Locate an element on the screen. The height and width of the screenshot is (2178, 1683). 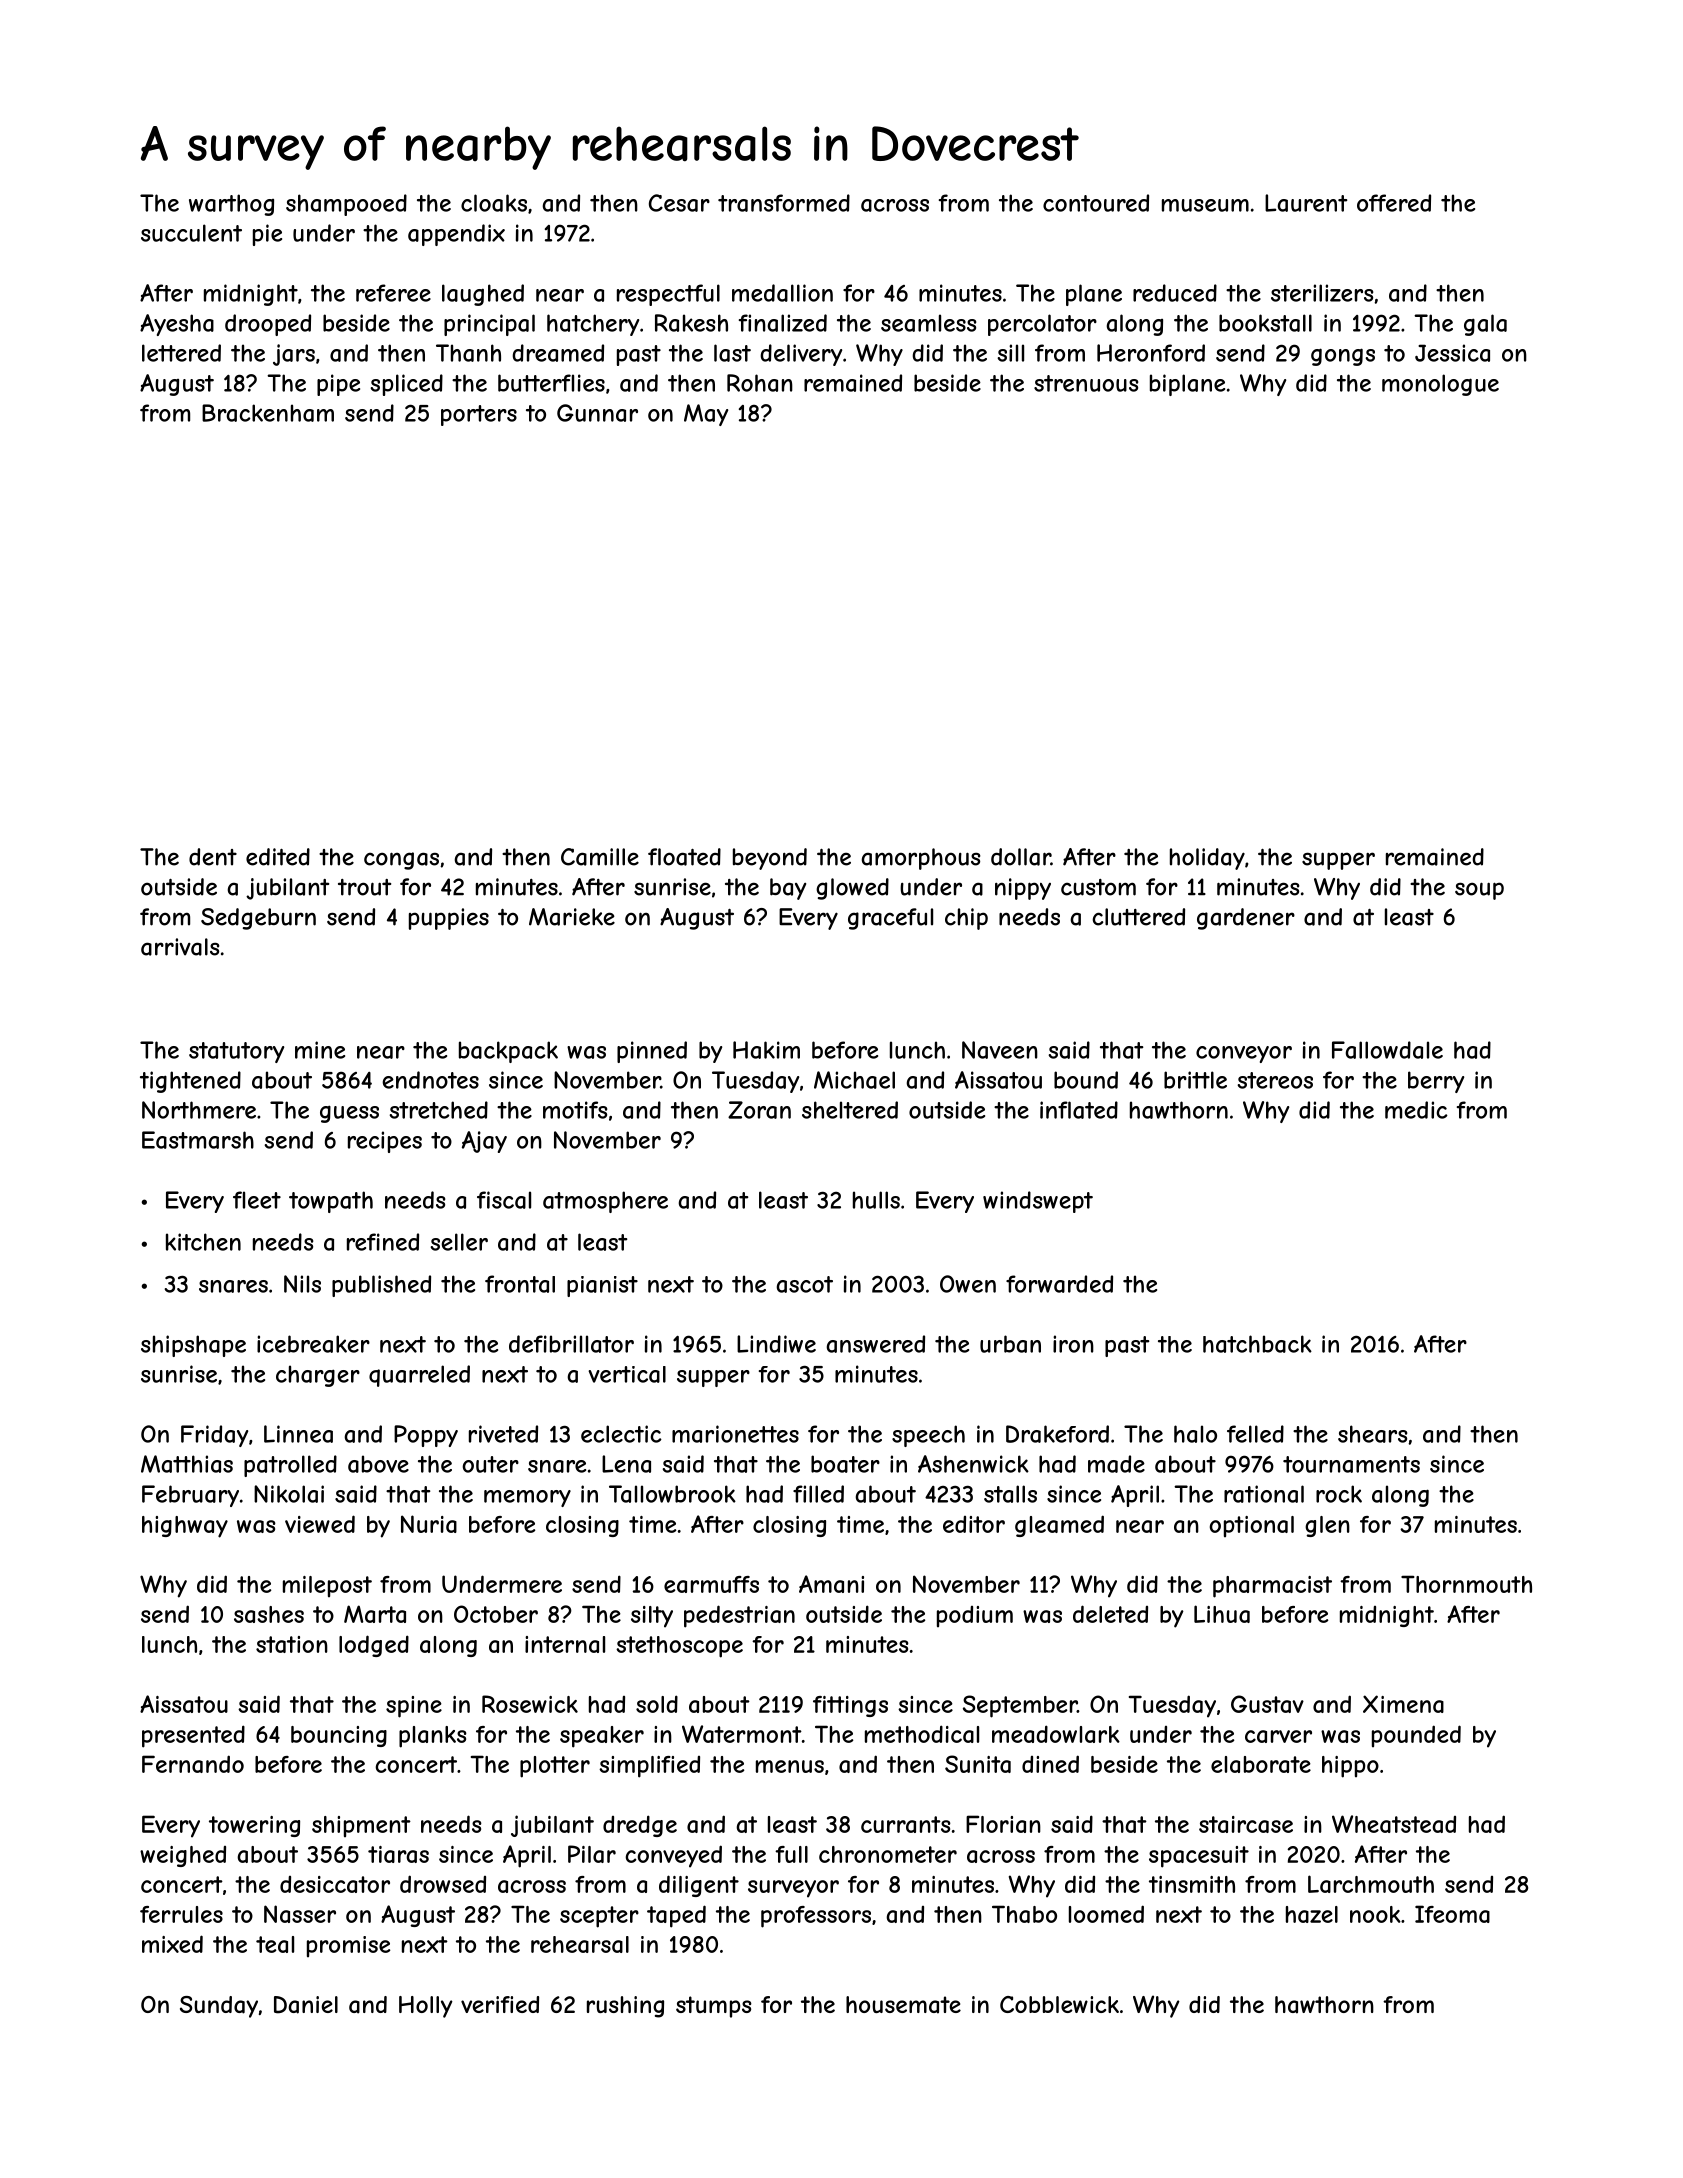
shipshape is located at coordinates (193, 1346).
